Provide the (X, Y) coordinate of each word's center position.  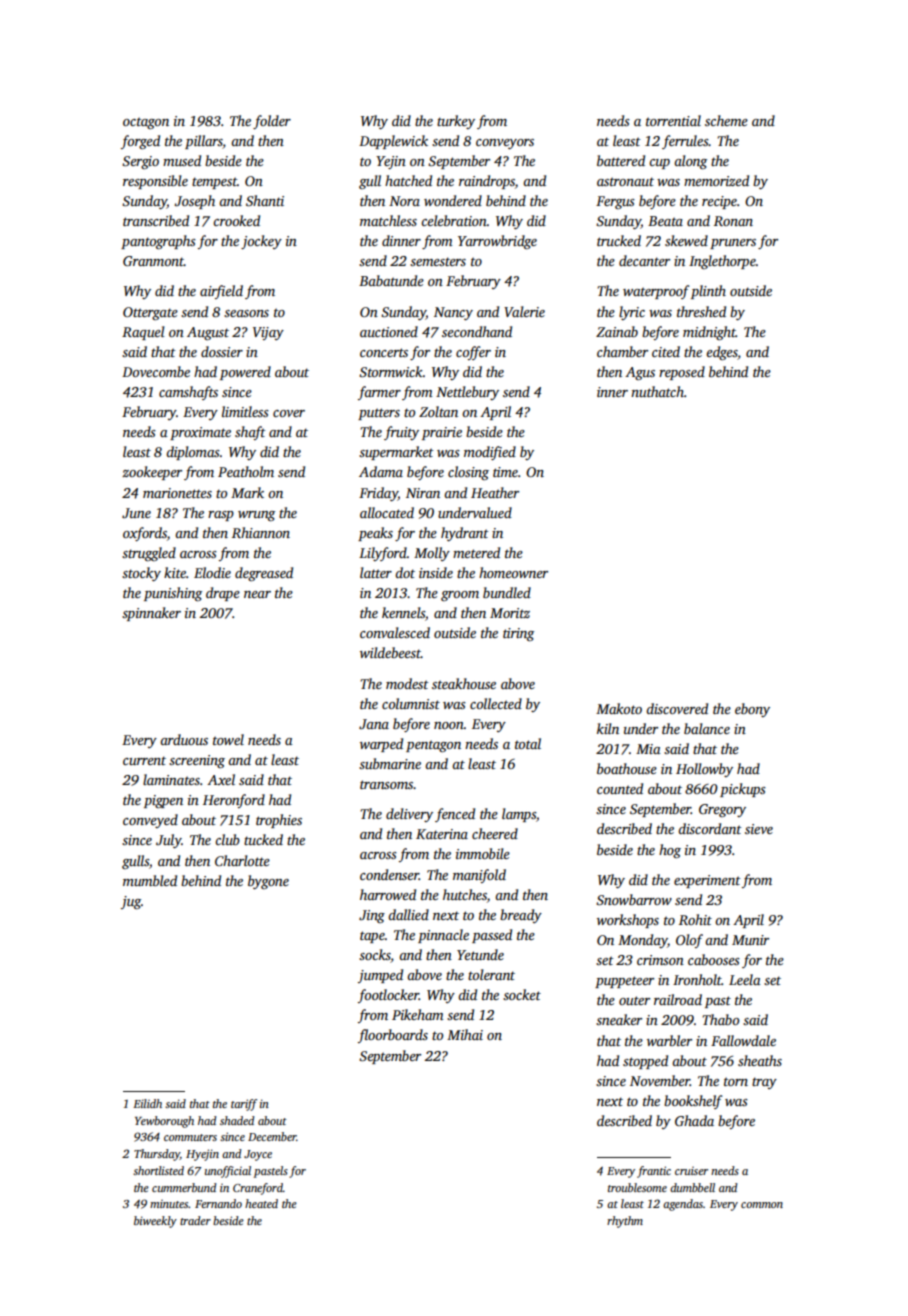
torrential (673, 120)
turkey (456, 122)
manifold (479, 876)
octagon (146, 123)
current (144, 760)
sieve (759, 829)
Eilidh (147, 1103)
